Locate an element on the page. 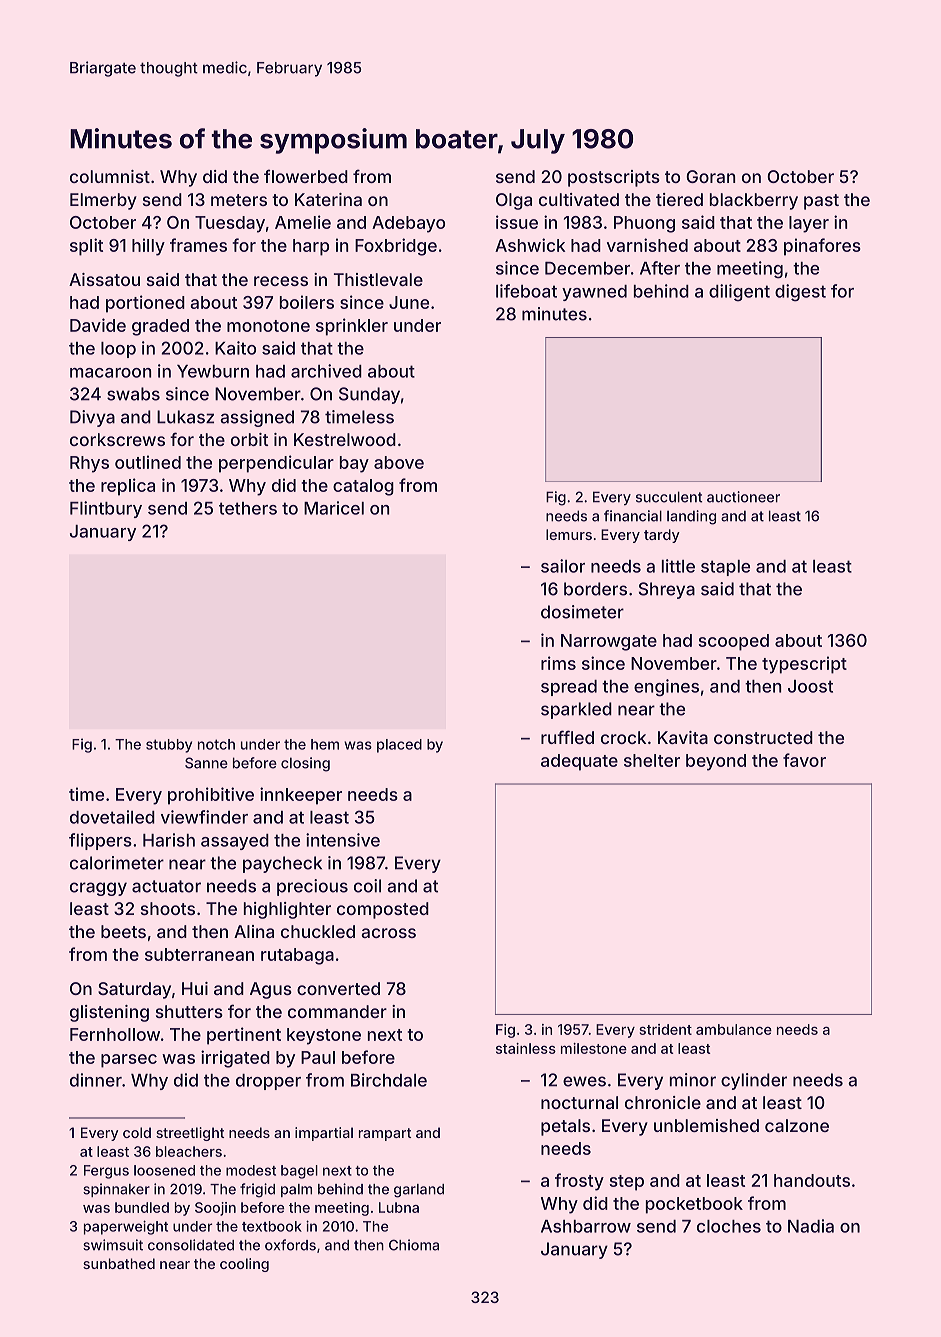 This page has height=1337, width=941. ambulance is located at coordinates (734, 1029).
